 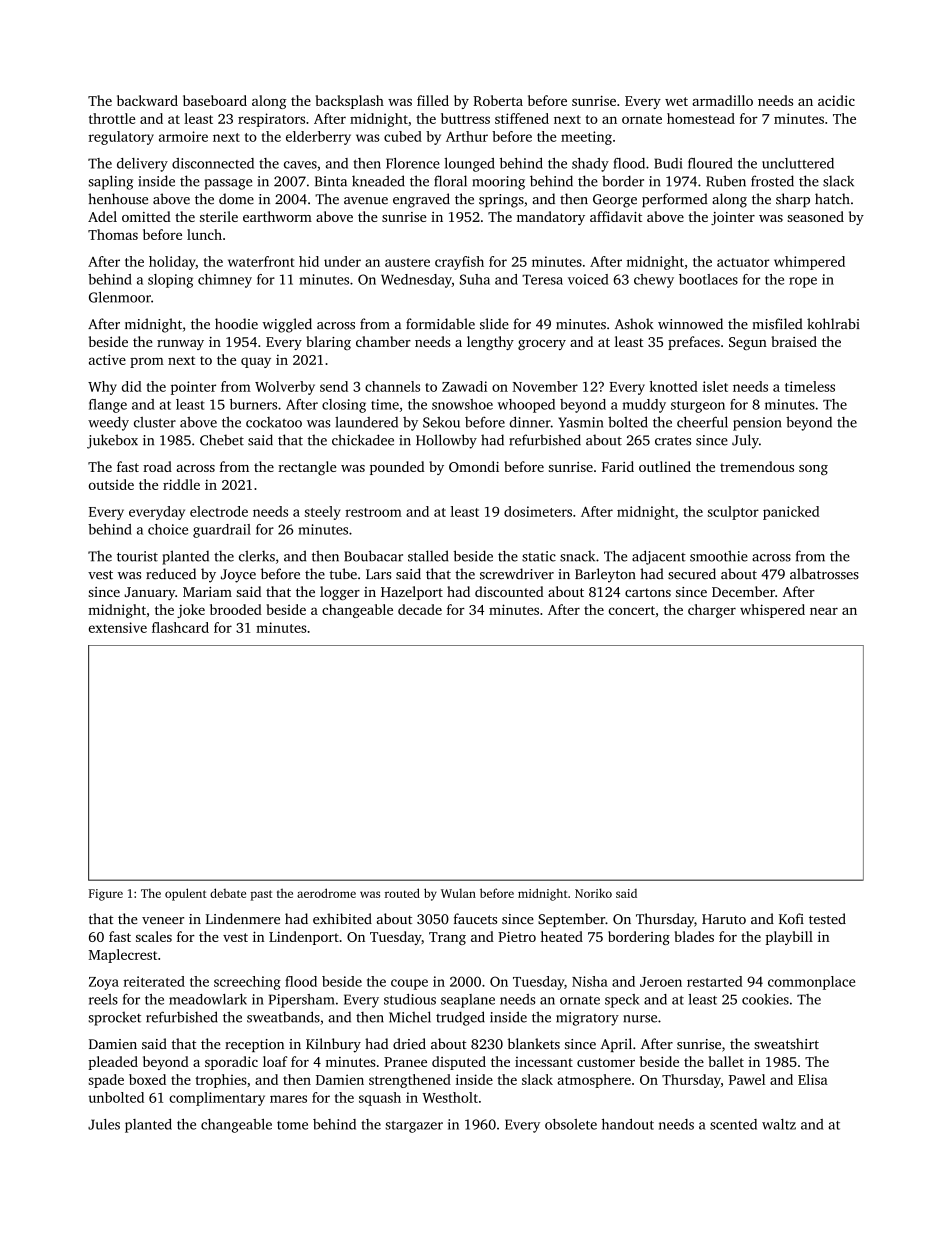 I want to click on jukebox, so click(x=112, y=441).
